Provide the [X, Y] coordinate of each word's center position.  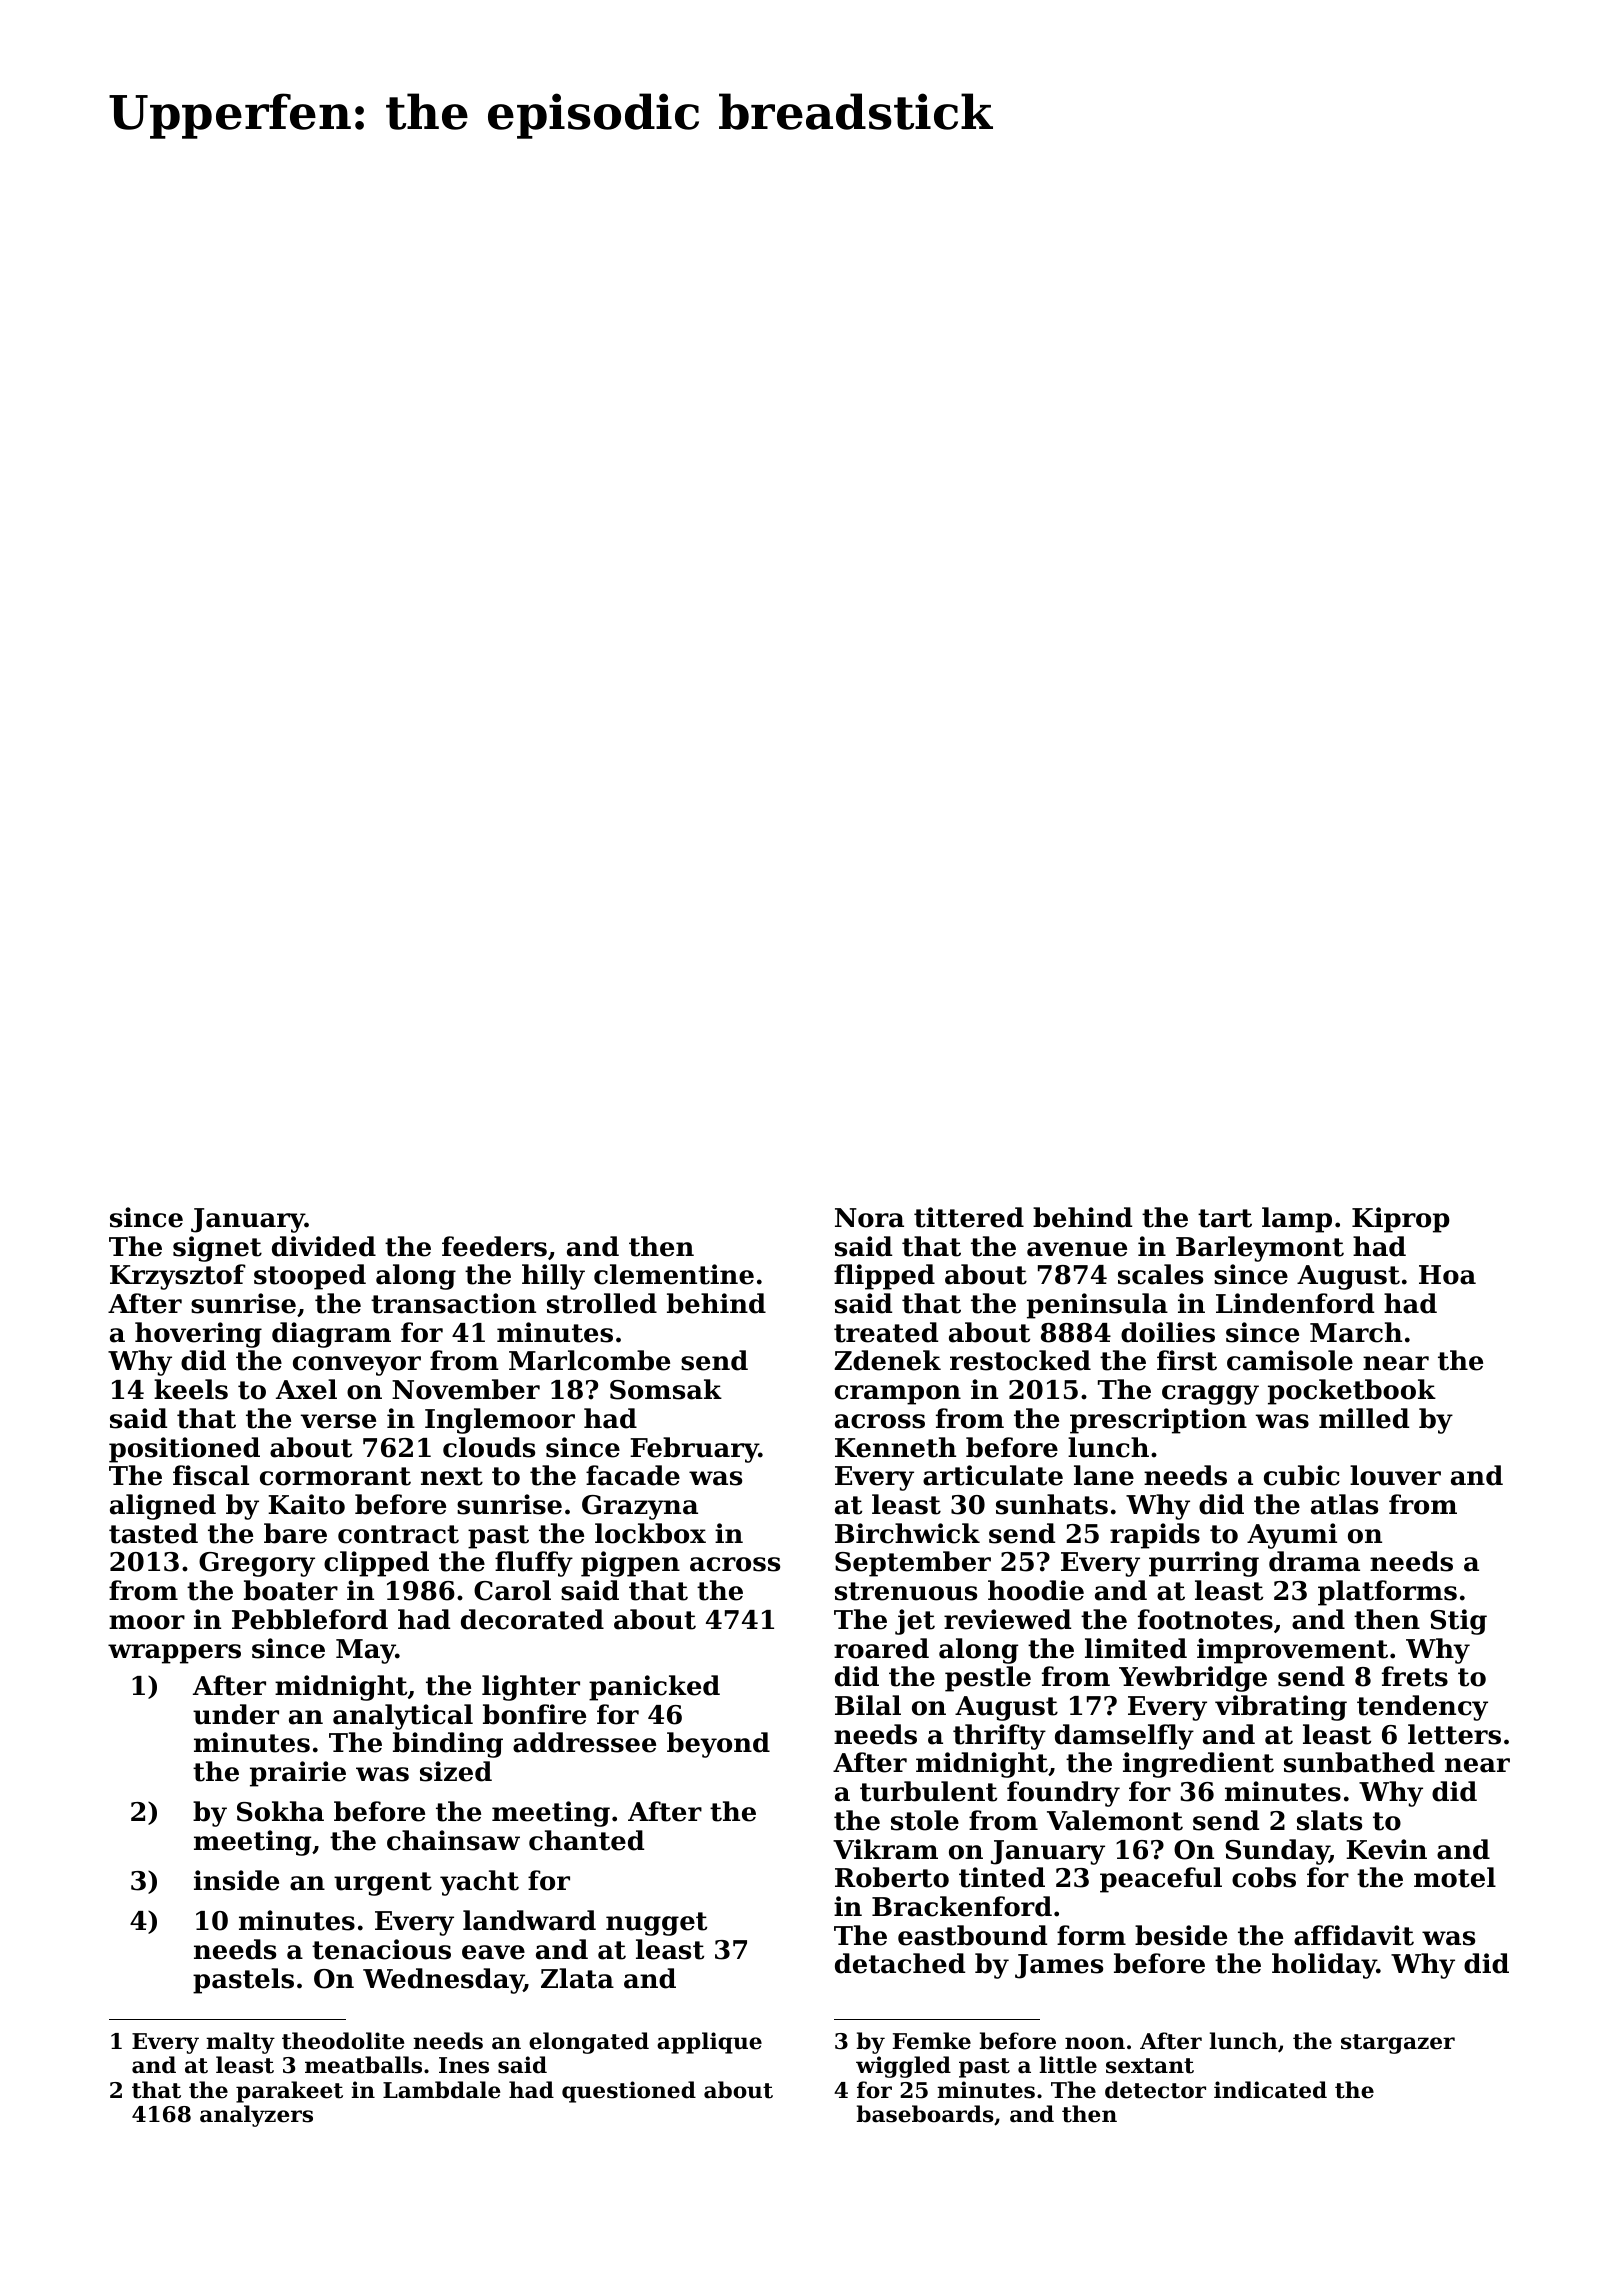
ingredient [1198, 1765]
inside [236, 1880]
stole [925, 1820]
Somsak [666, 1389]
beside [1181, 1935]
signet [217, 1249]
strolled [602, 1303]
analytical [403, 1717]
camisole [1290, 1360]
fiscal [211, 1475]
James [1059, 1966]
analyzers [256, 2116]
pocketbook [1352, 1392]
